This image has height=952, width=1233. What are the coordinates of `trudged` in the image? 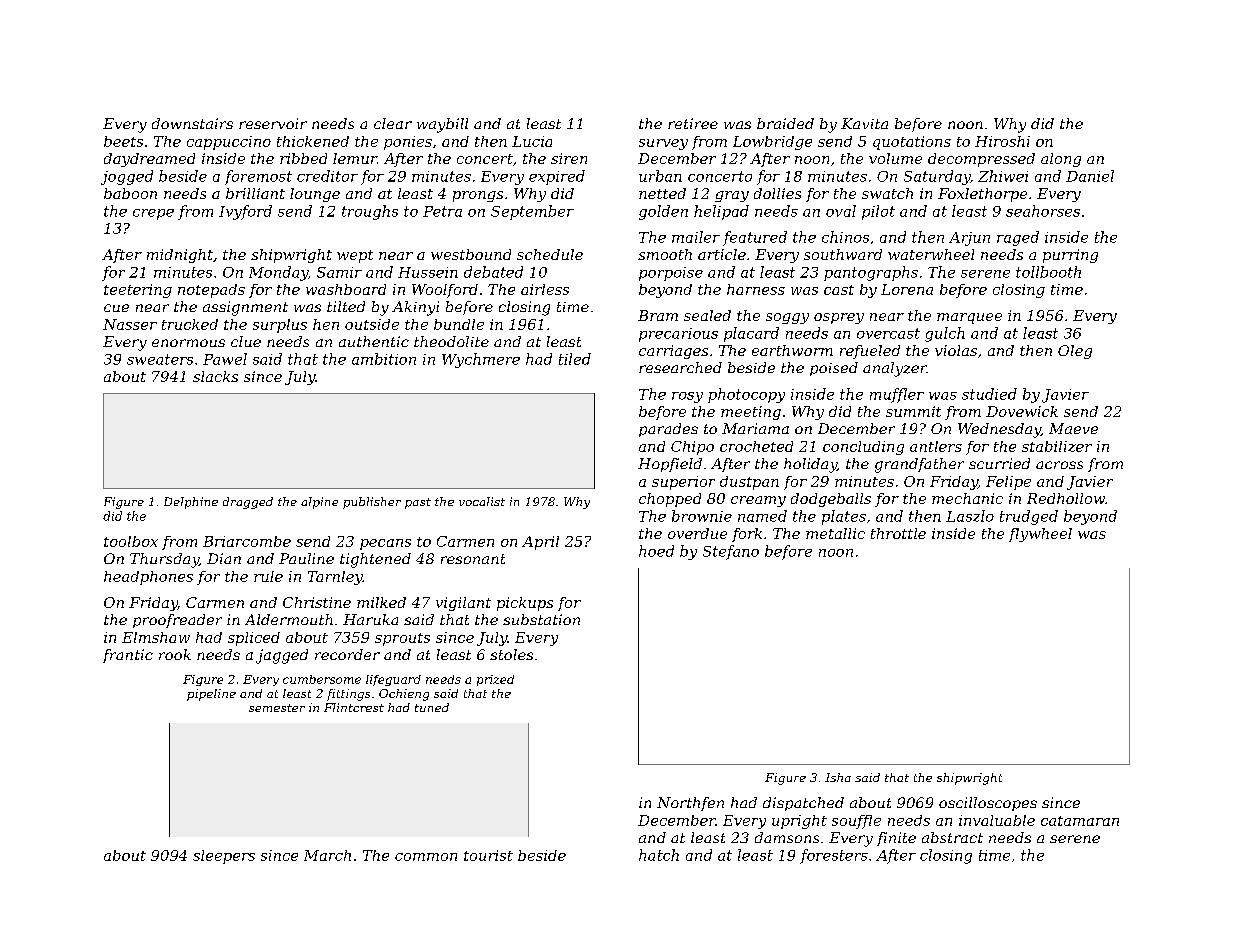 It's located at (1029, 517).
